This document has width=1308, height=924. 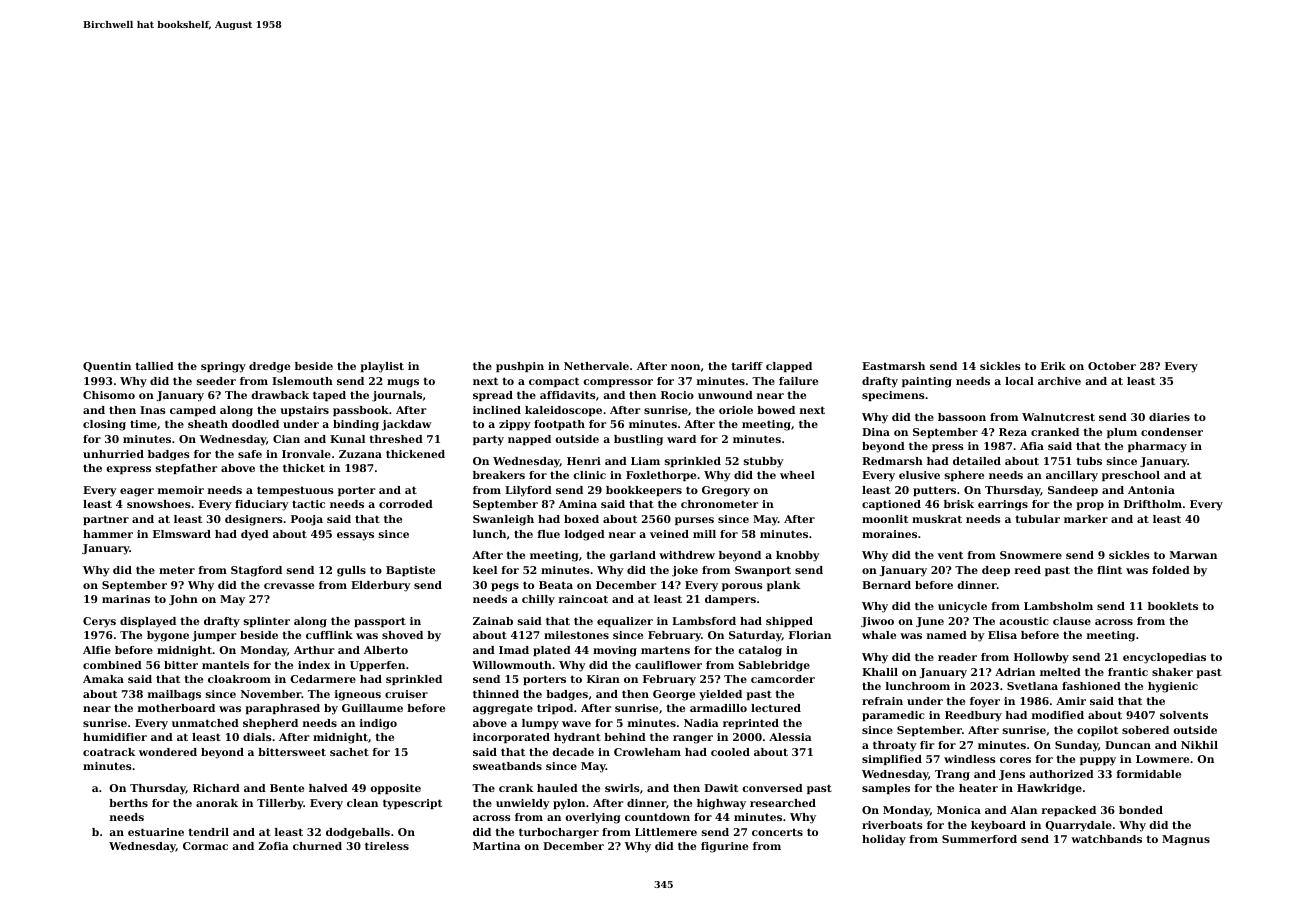 I want to click on flue, so click(x=548, y=534).
